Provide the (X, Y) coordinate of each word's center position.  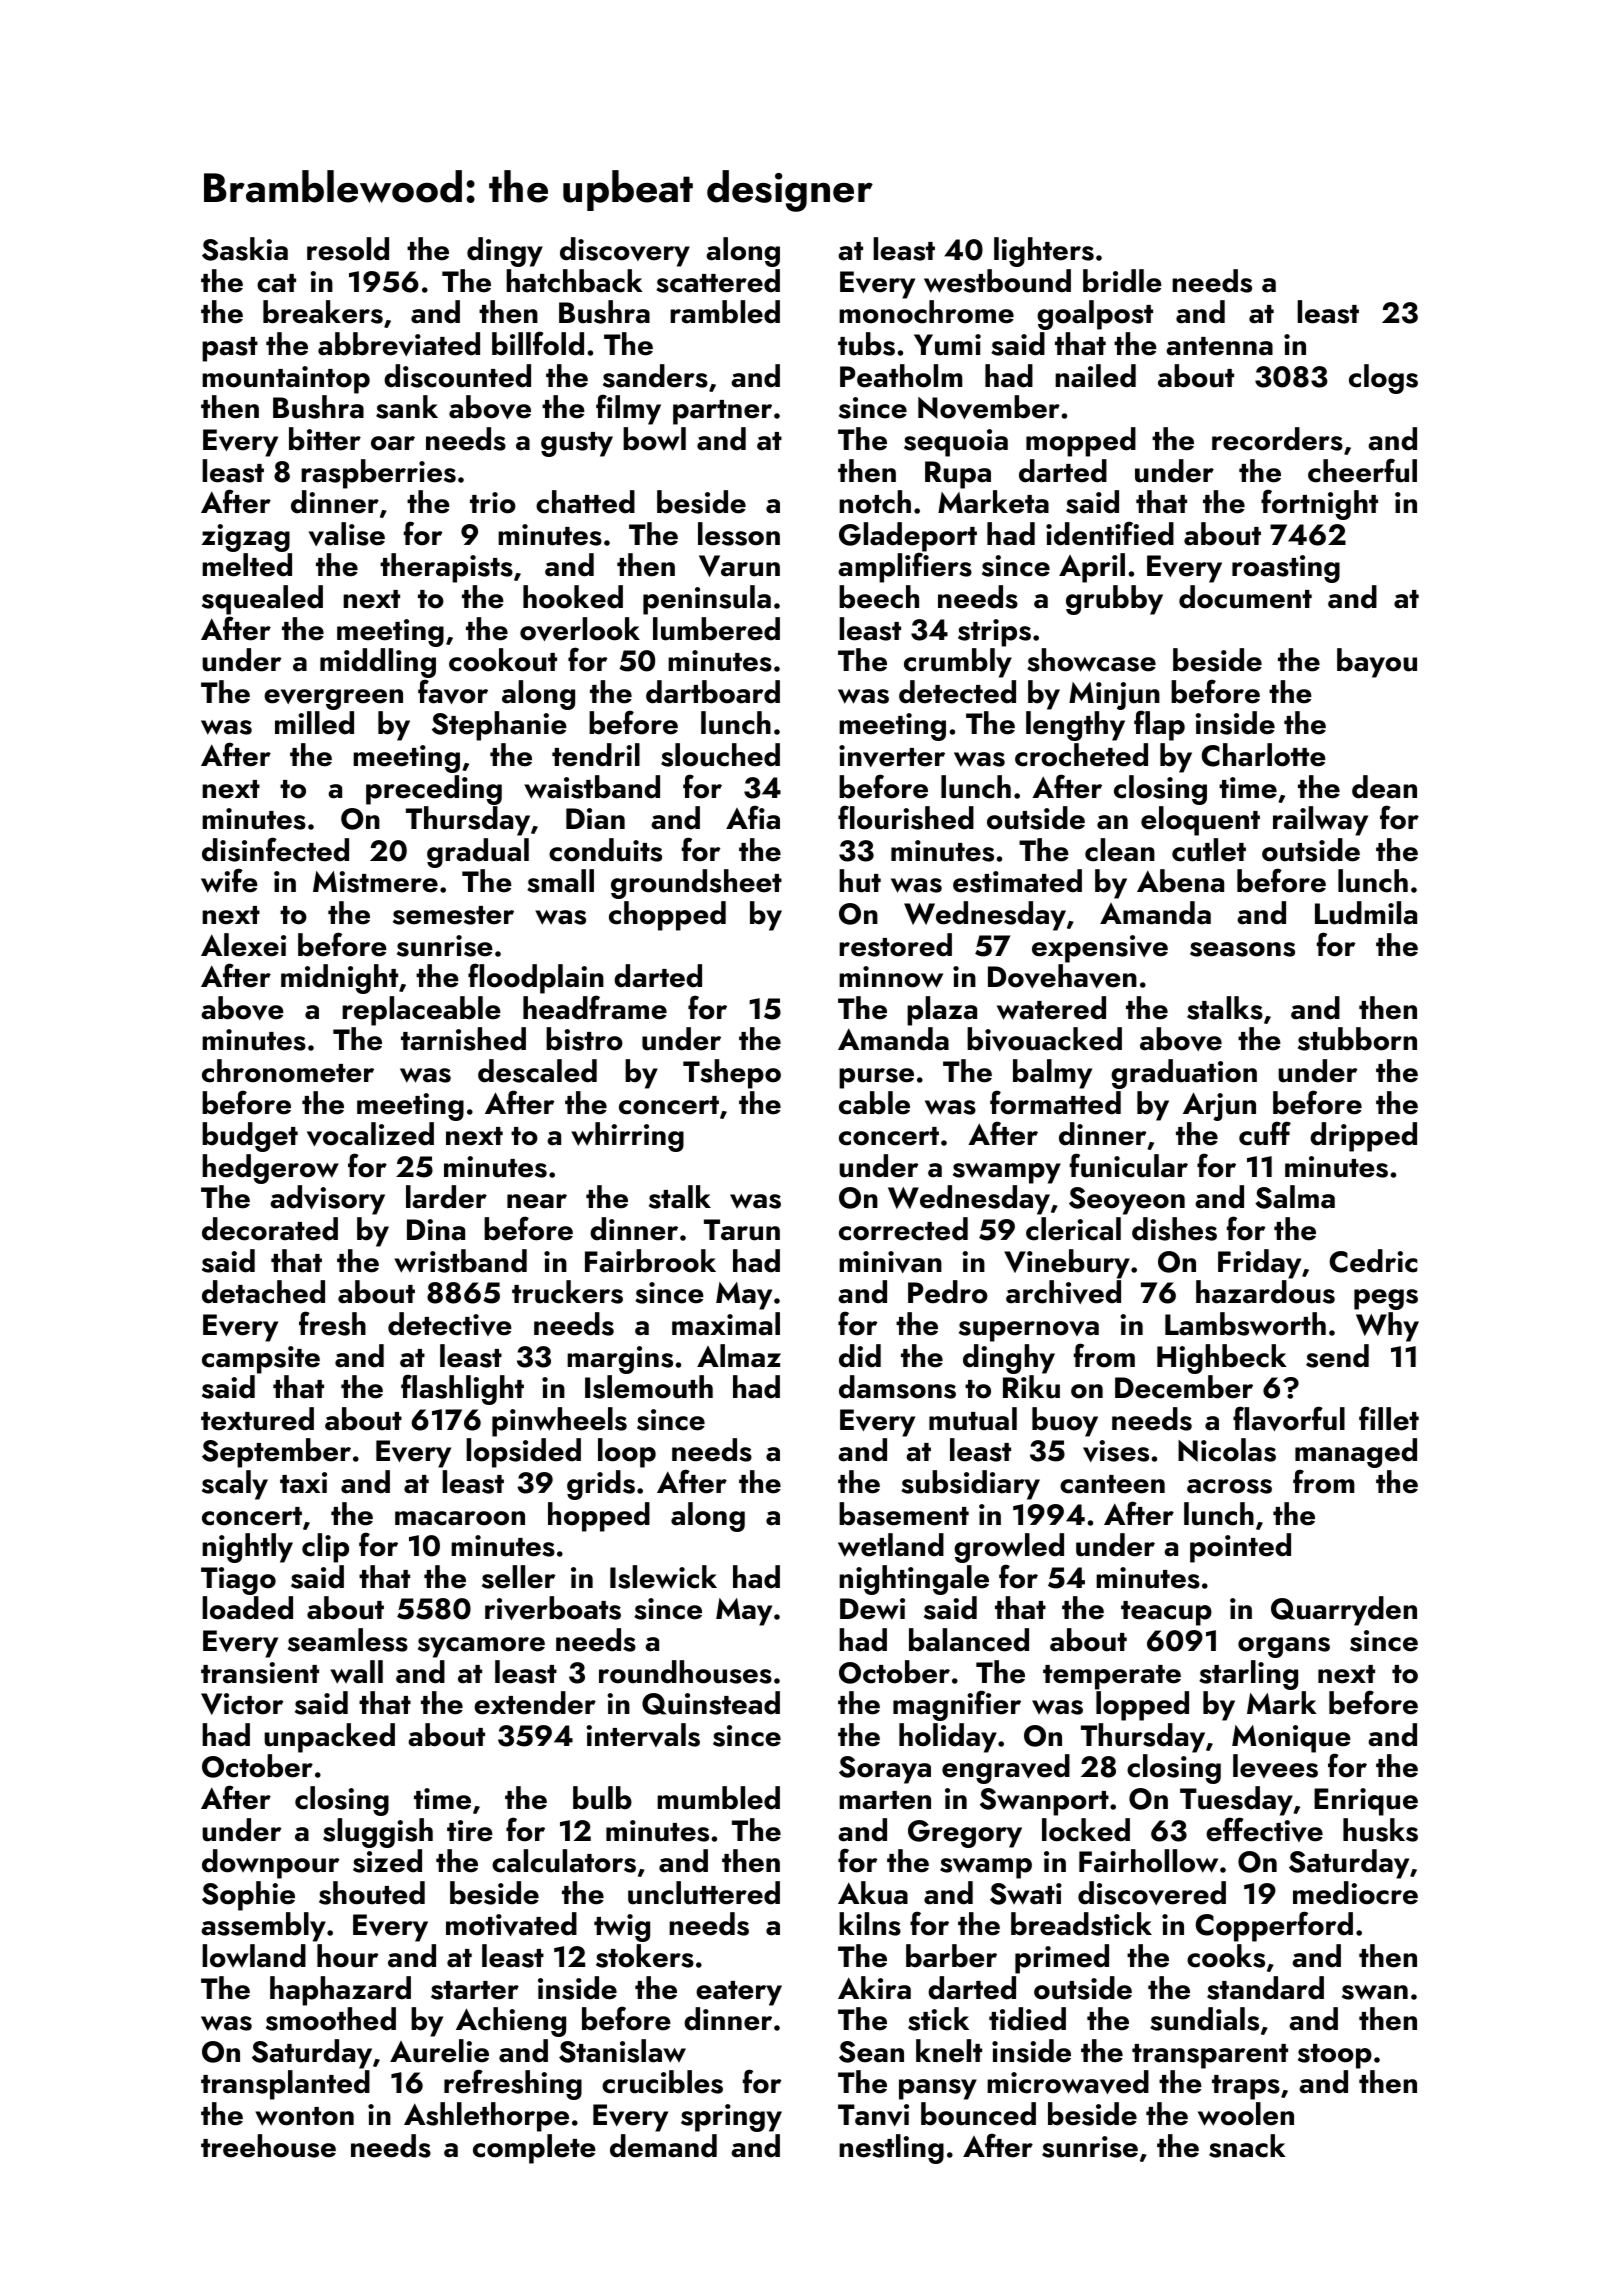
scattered (718, 281)
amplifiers (905, 568)
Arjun (1219, 1106)
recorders (1277, 439)
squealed (262, 600)
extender (535, 1703)
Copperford (1274, 1926)
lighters (1044, 252)
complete (534, 2149)
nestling (891, 2149)
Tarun (742, 1230)
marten (885, 1800)
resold (348, 249)
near (537, 1201)
